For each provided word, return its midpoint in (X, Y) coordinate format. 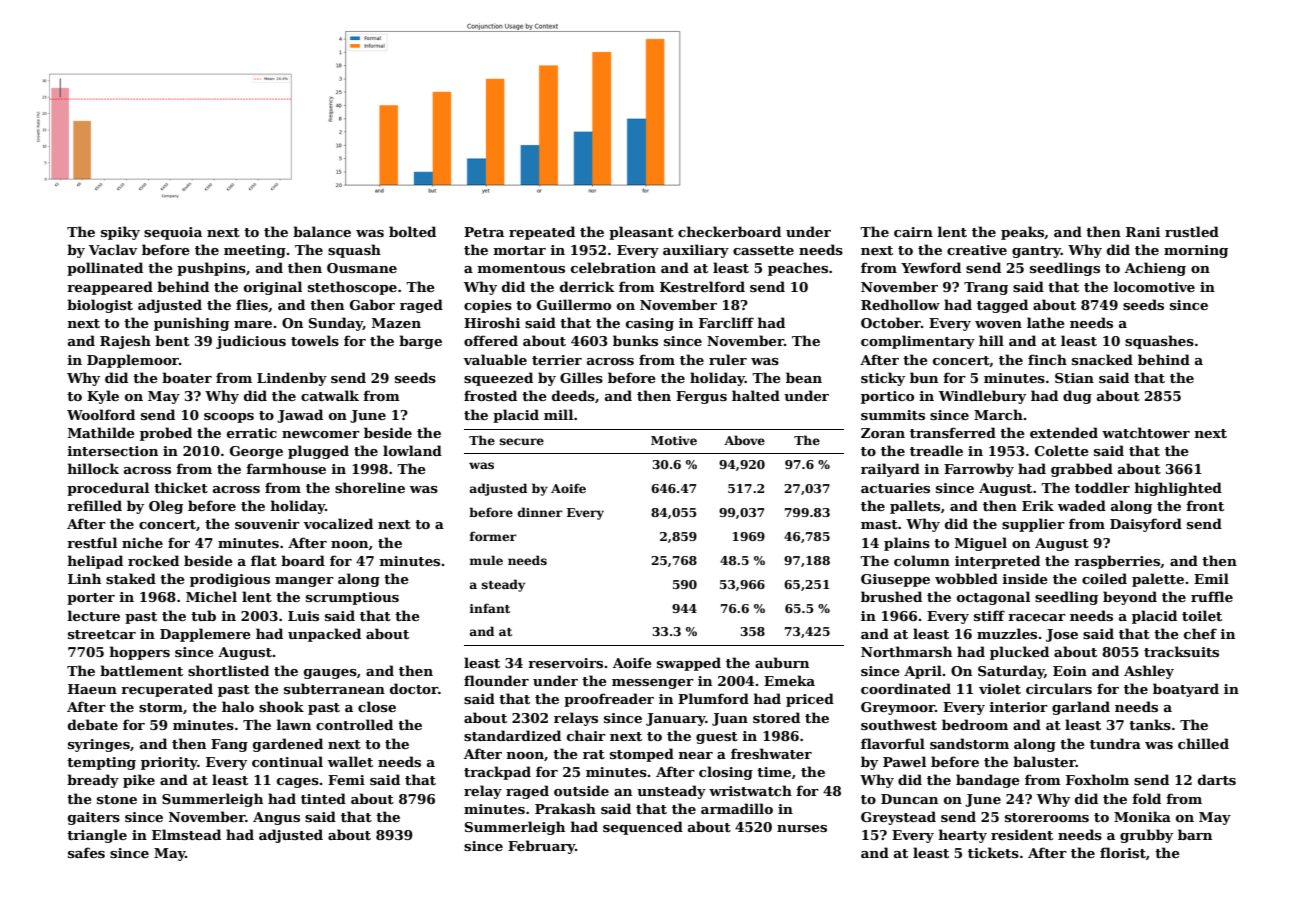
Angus (276, 818)
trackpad (497, 773)
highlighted (1178, 489)
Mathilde (101, 432)
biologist (100, 306)
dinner (540, 512)
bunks (635, 340)
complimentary (918, 342)
